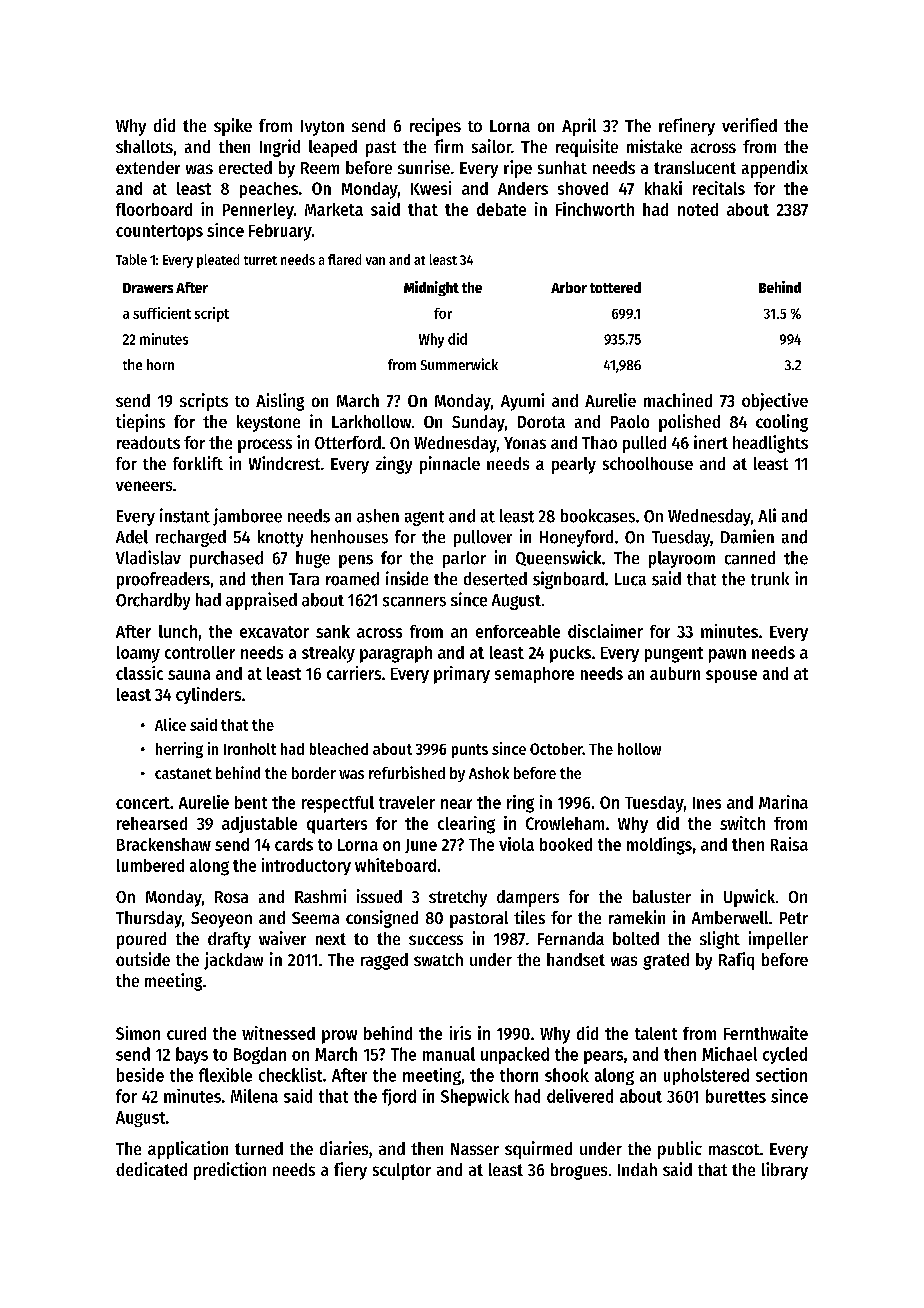 This document has width=924, height=1308. I want to click on sculptor, so click(402, 1171).
